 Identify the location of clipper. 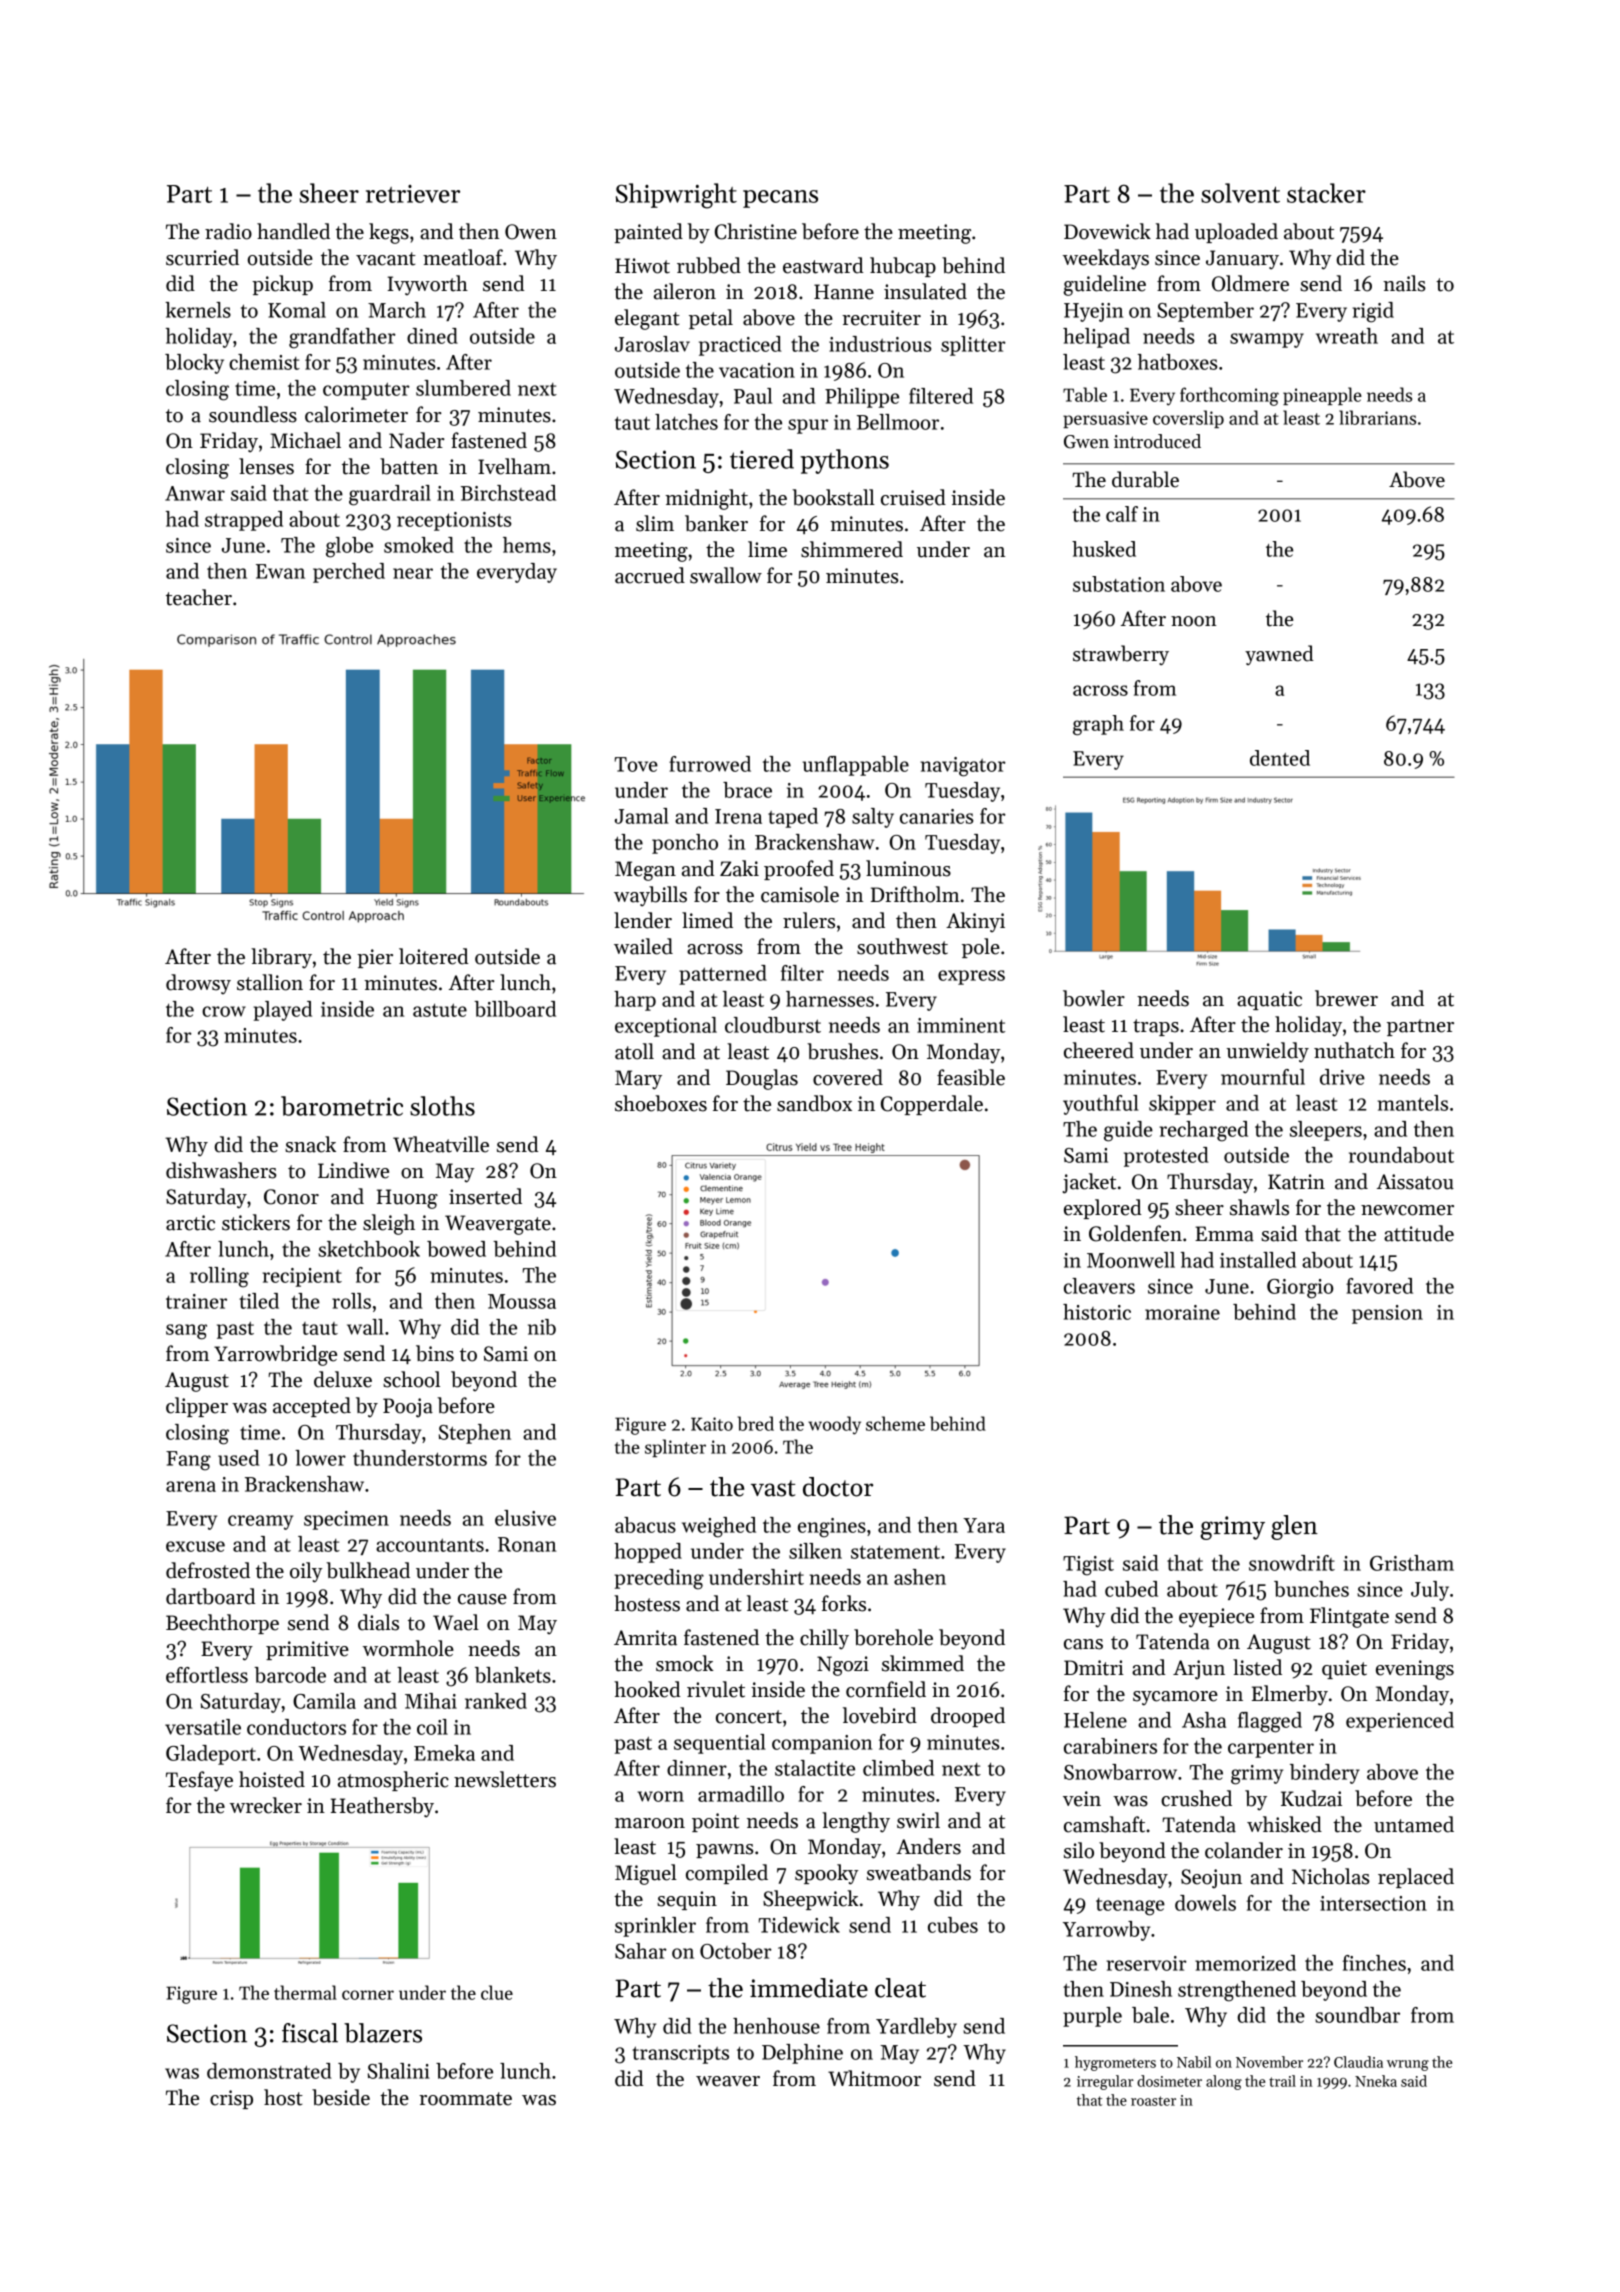
(197, 1407).
